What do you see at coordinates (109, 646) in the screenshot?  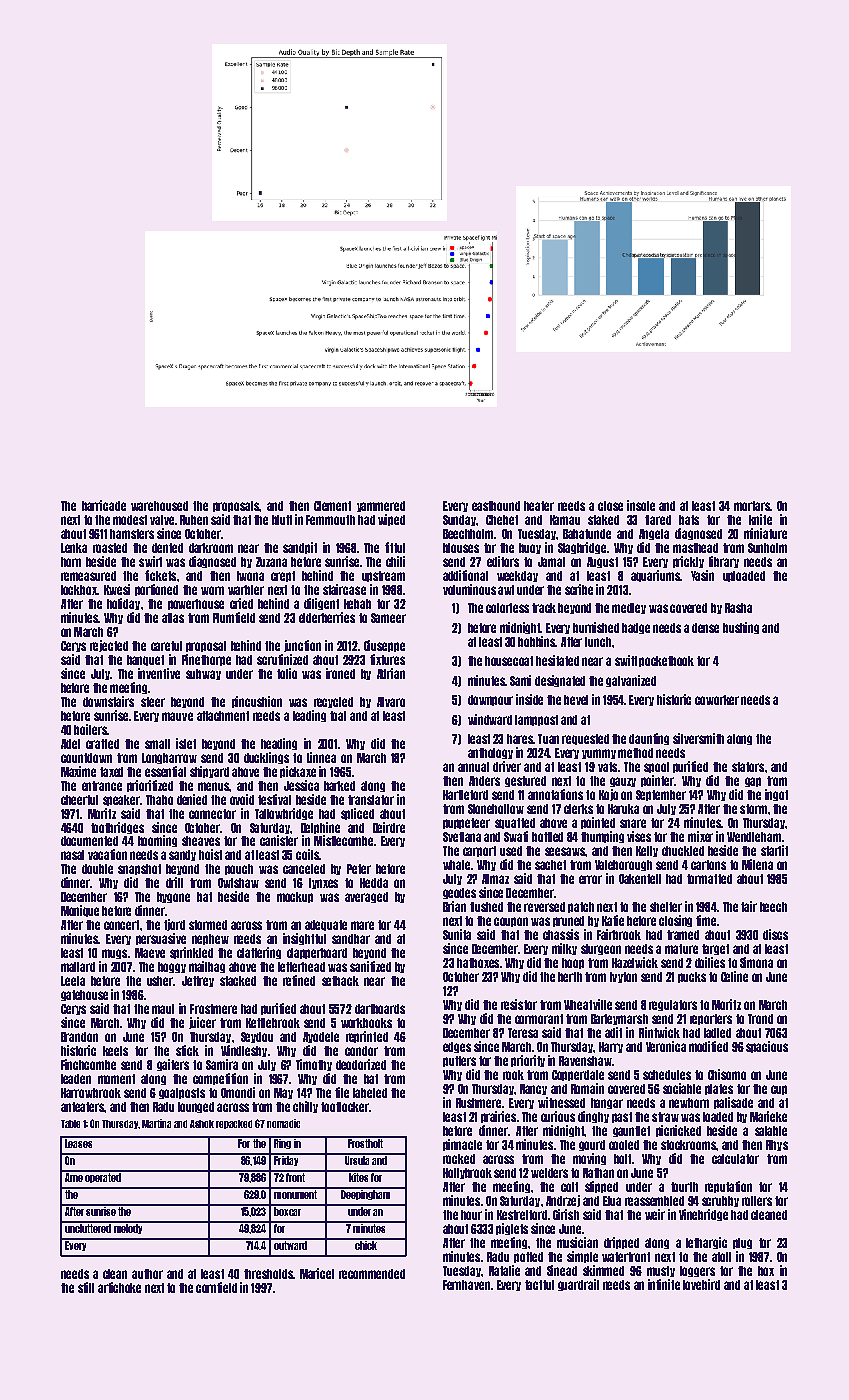 I see `rejected` at bounding box center [109, 646].
